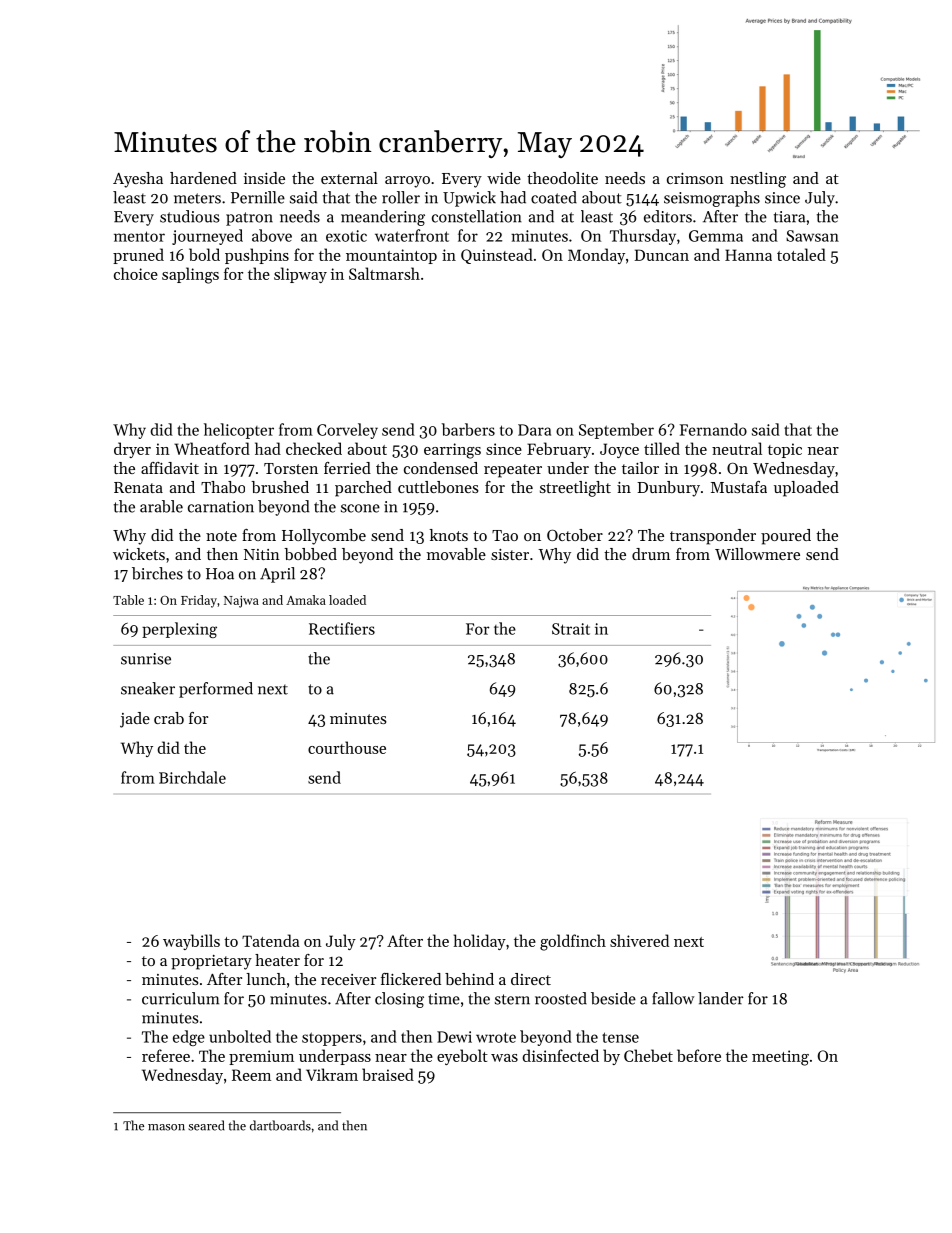  What do you see at coordinates (190, 275) in the screenshot?
I see `saplings` at bounding box center [190, 275].
